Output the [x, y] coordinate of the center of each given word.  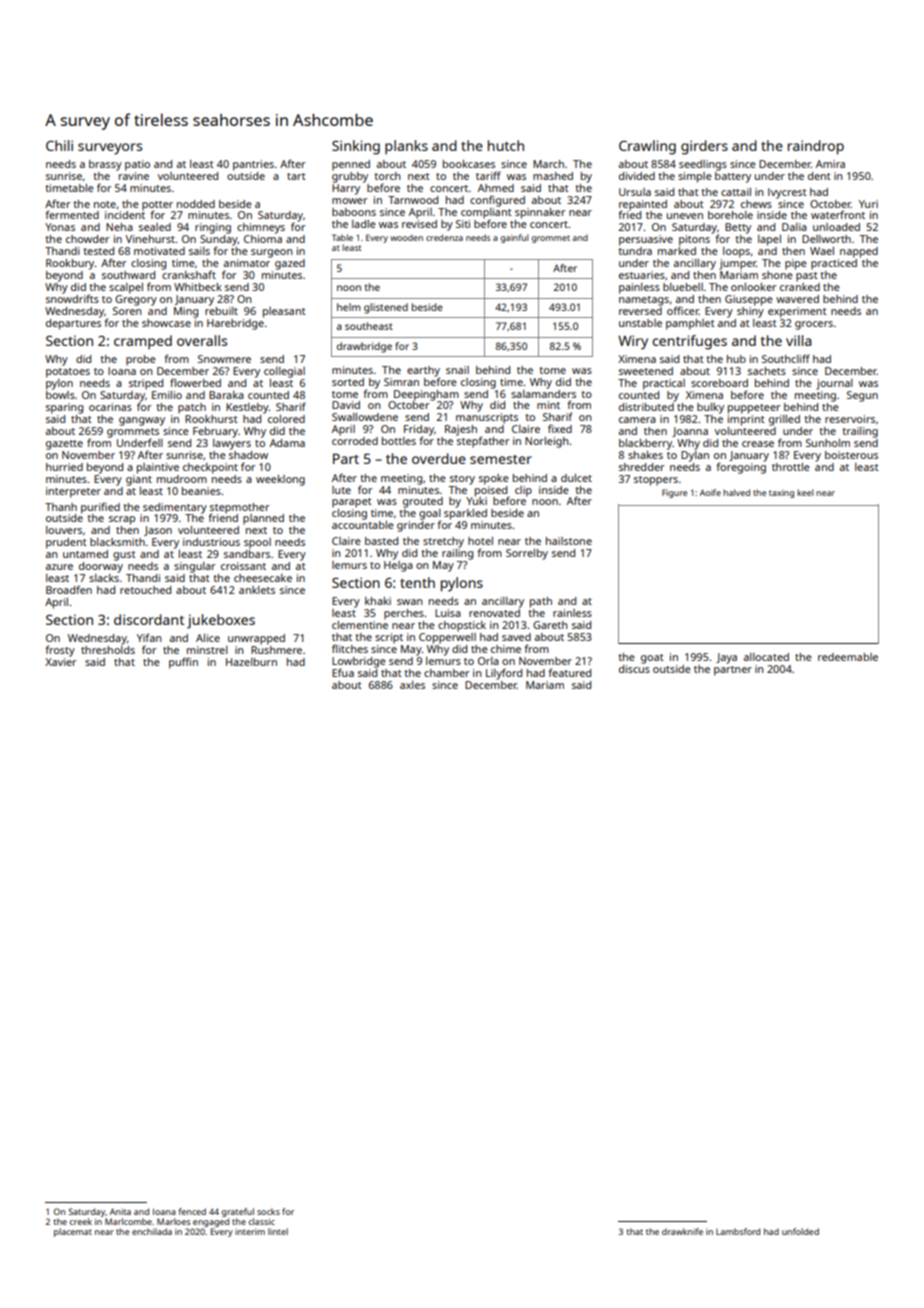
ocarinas [110, 407]
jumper [737, 264]
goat [652, 659]
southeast [369, 326]
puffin [183, 663]
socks [268, 1211]
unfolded [800, 1231]
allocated [766, 657]
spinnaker [540, 213]
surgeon [272, 253]
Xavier [61, 662]
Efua [343, 672]
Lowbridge [359, 662]
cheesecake [263, 578]
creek [81, 1221]
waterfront [838, 214]
